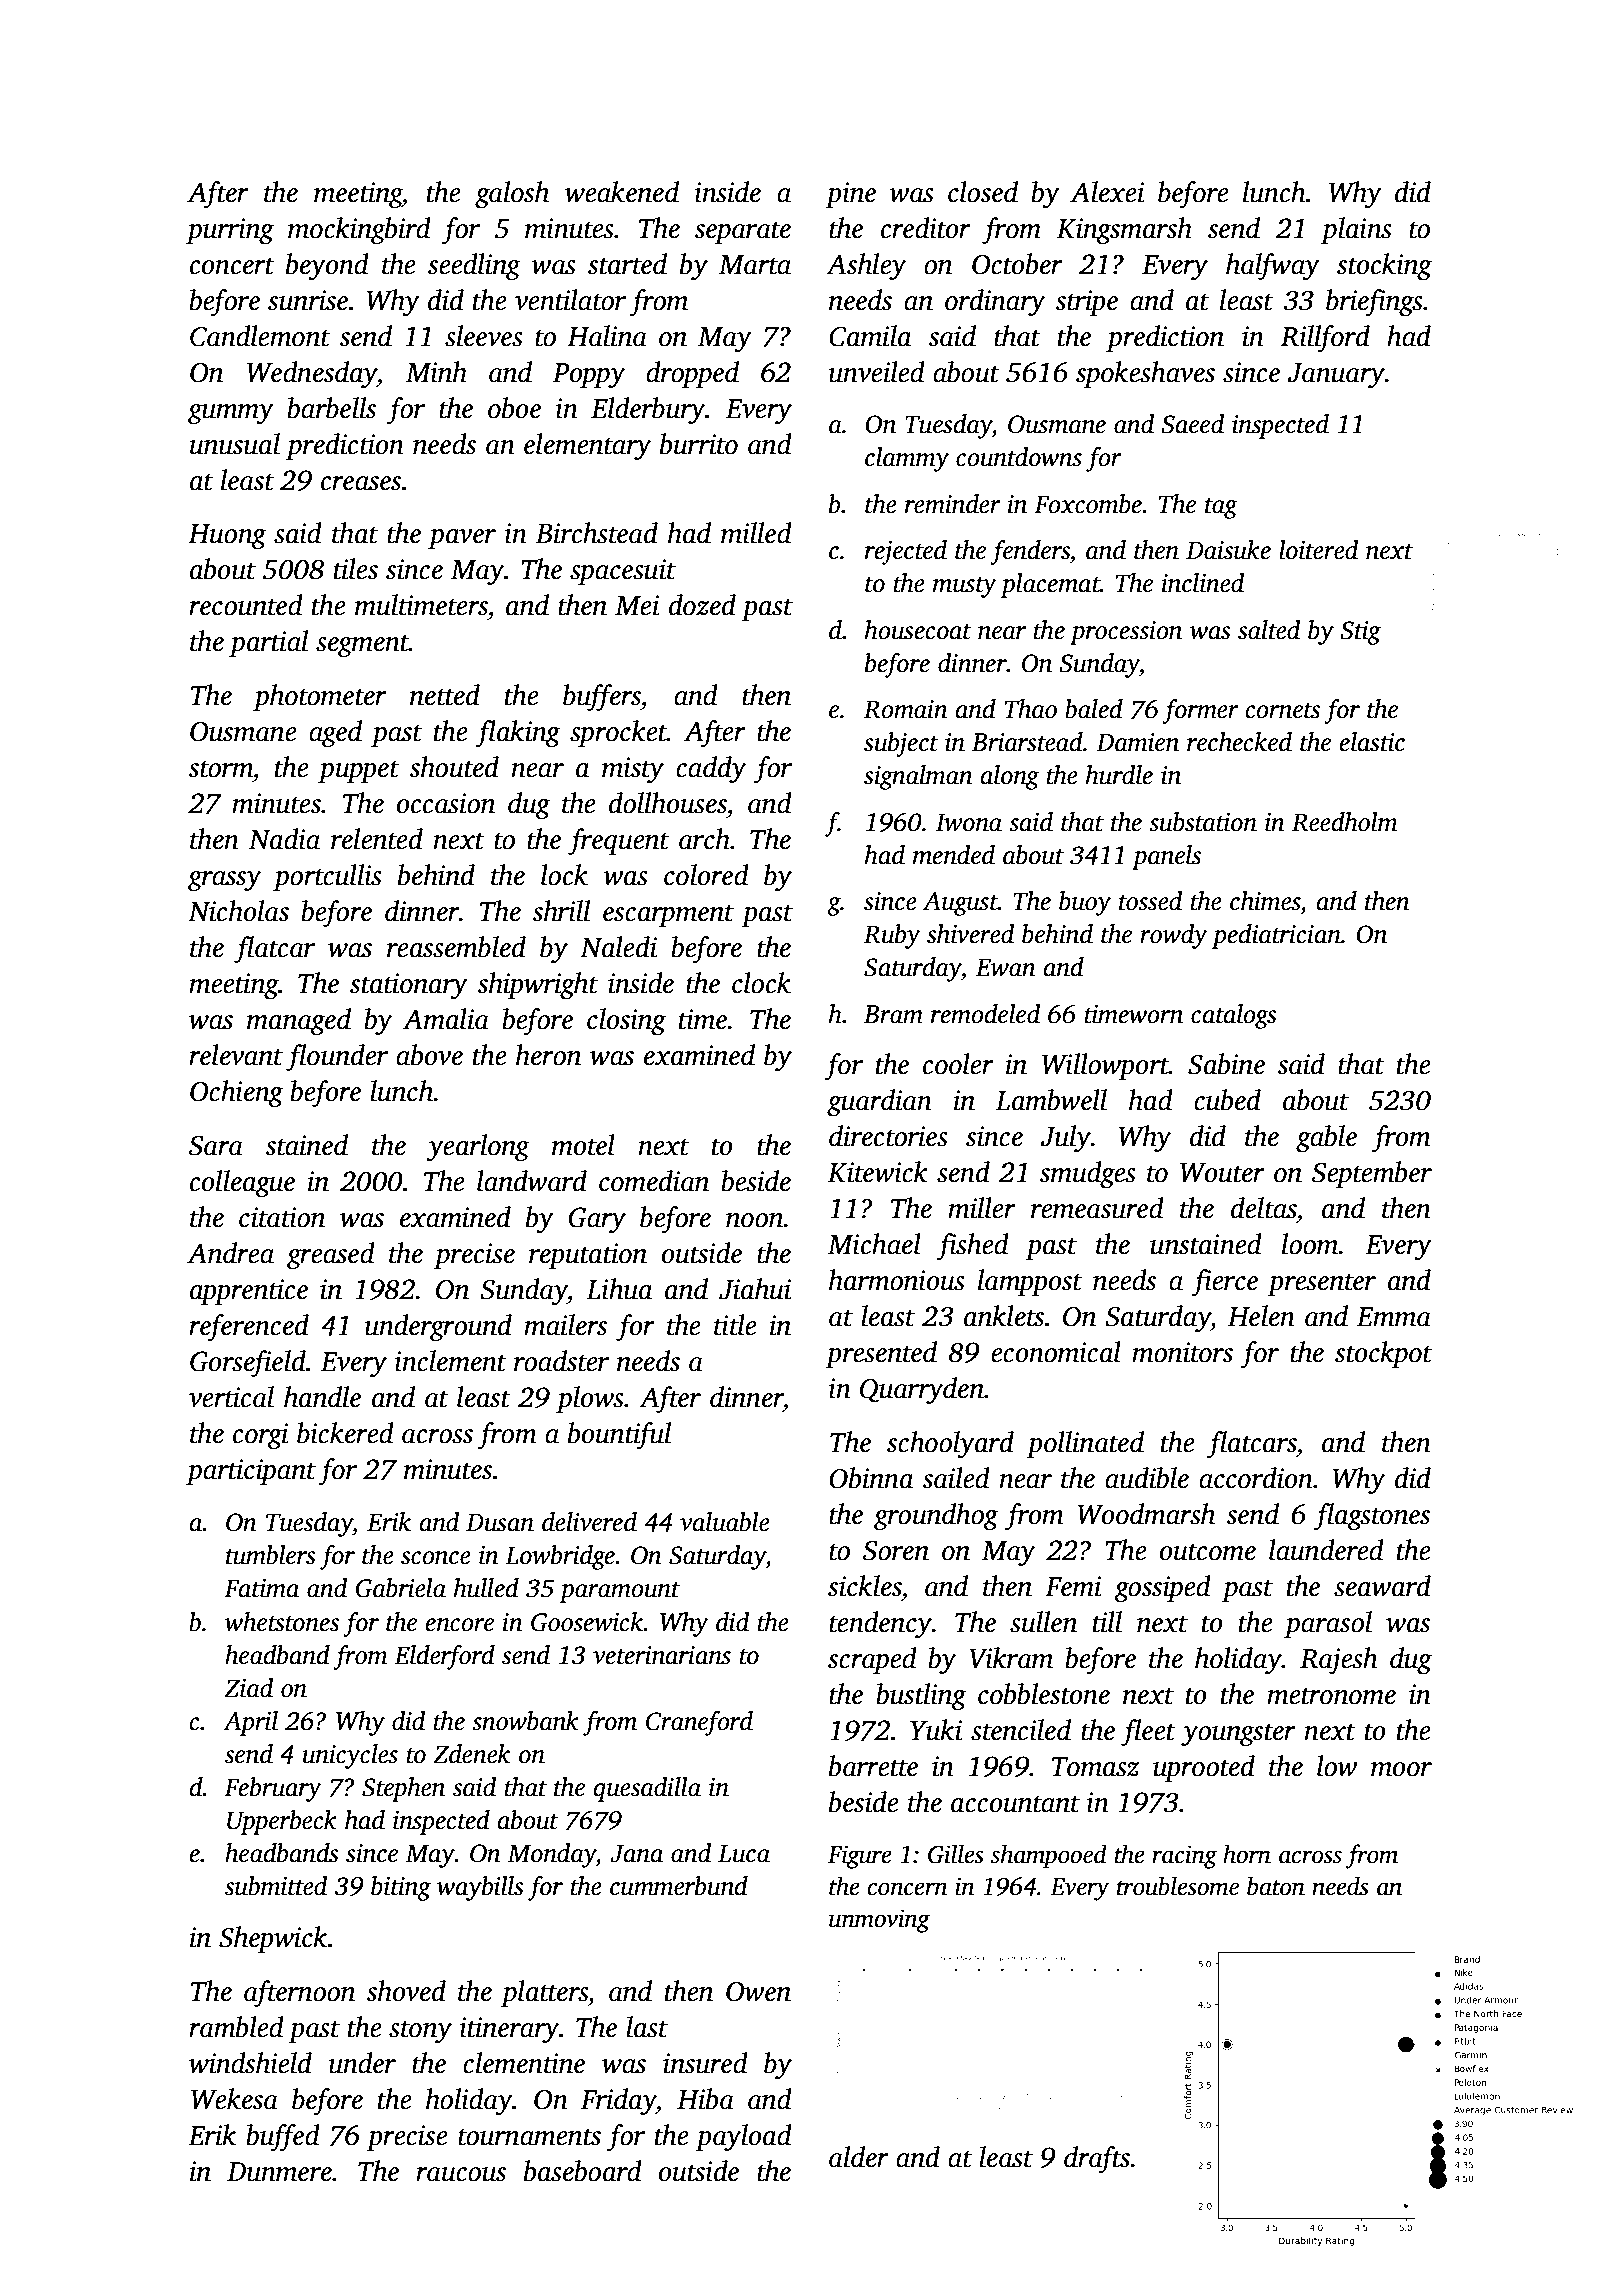 The height and width of the screenshot is (2292, 1620). I want to click on segment, so click(362, 646).
